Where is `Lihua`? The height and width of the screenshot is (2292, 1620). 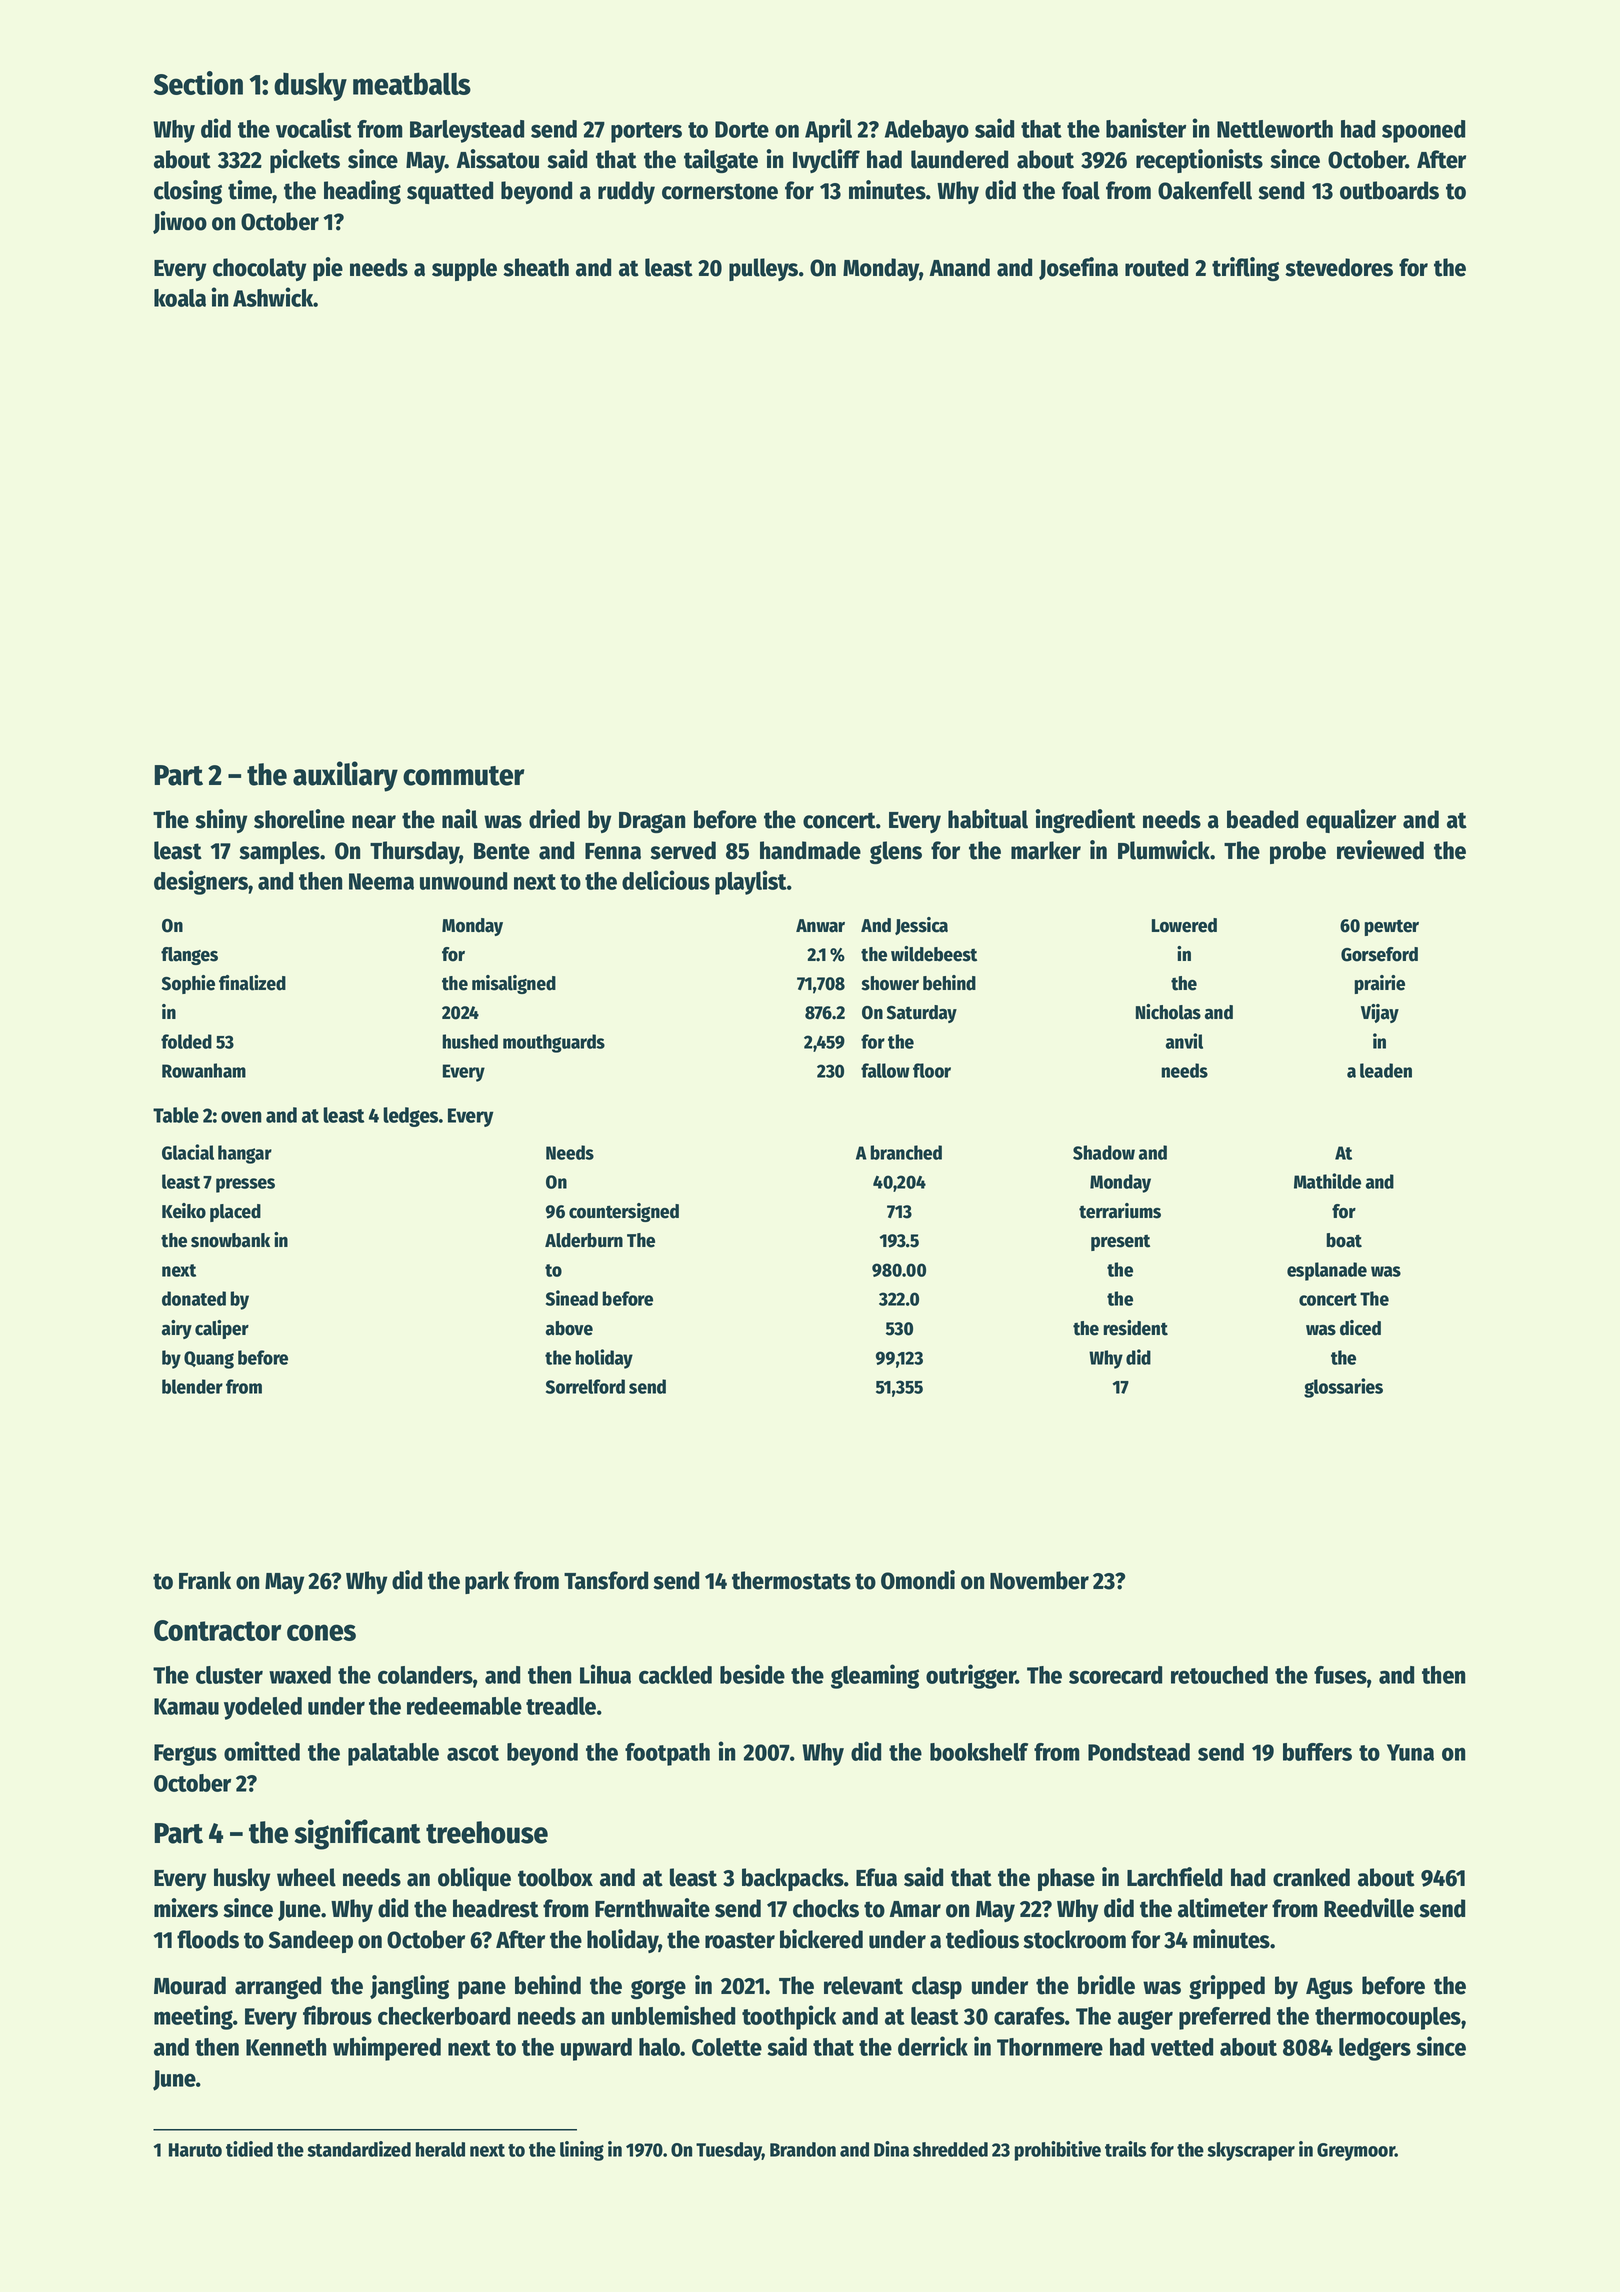 Lihua is located at coordinates (605, 1674).
